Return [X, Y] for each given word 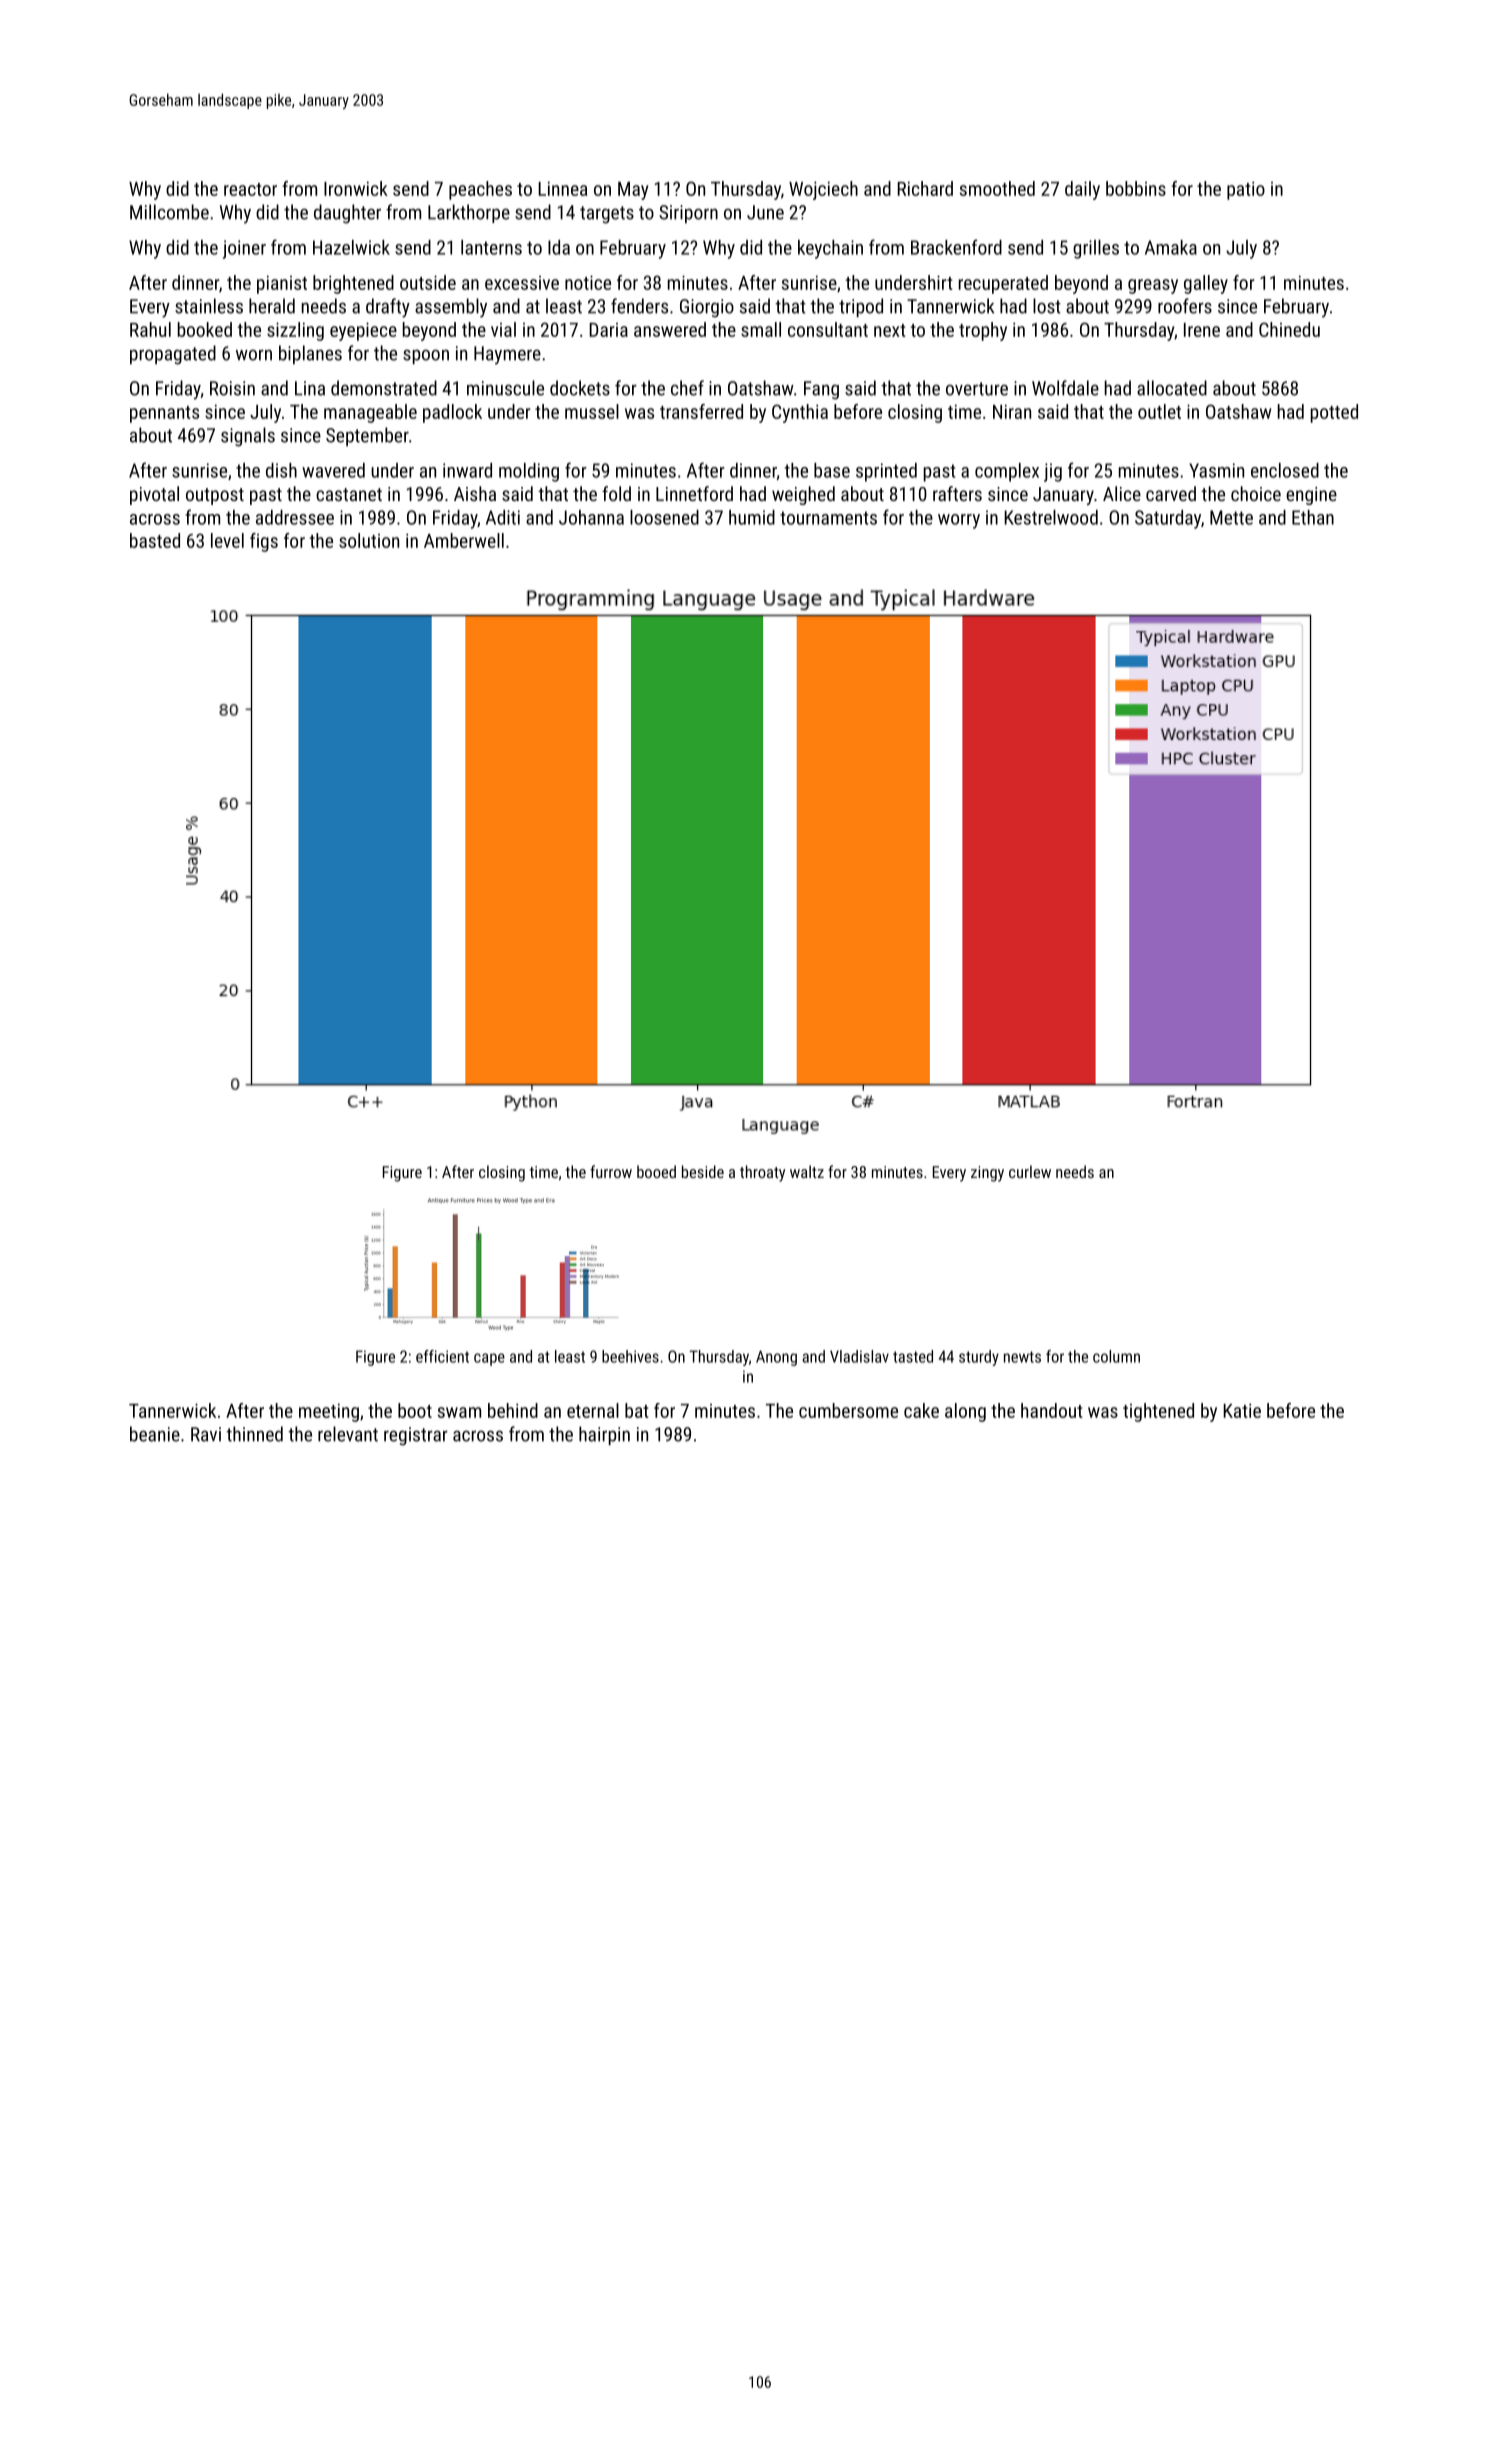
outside [428, 282]
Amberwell [464, 540]
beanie [155, 1434]
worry [959, 521]
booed [656, 1171]
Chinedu [1289, 329]
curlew [1030, 1171]
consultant [828, 329]
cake [921, 1410]
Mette [1231, 517]
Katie [1242, 1410]
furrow [611, 1171]
